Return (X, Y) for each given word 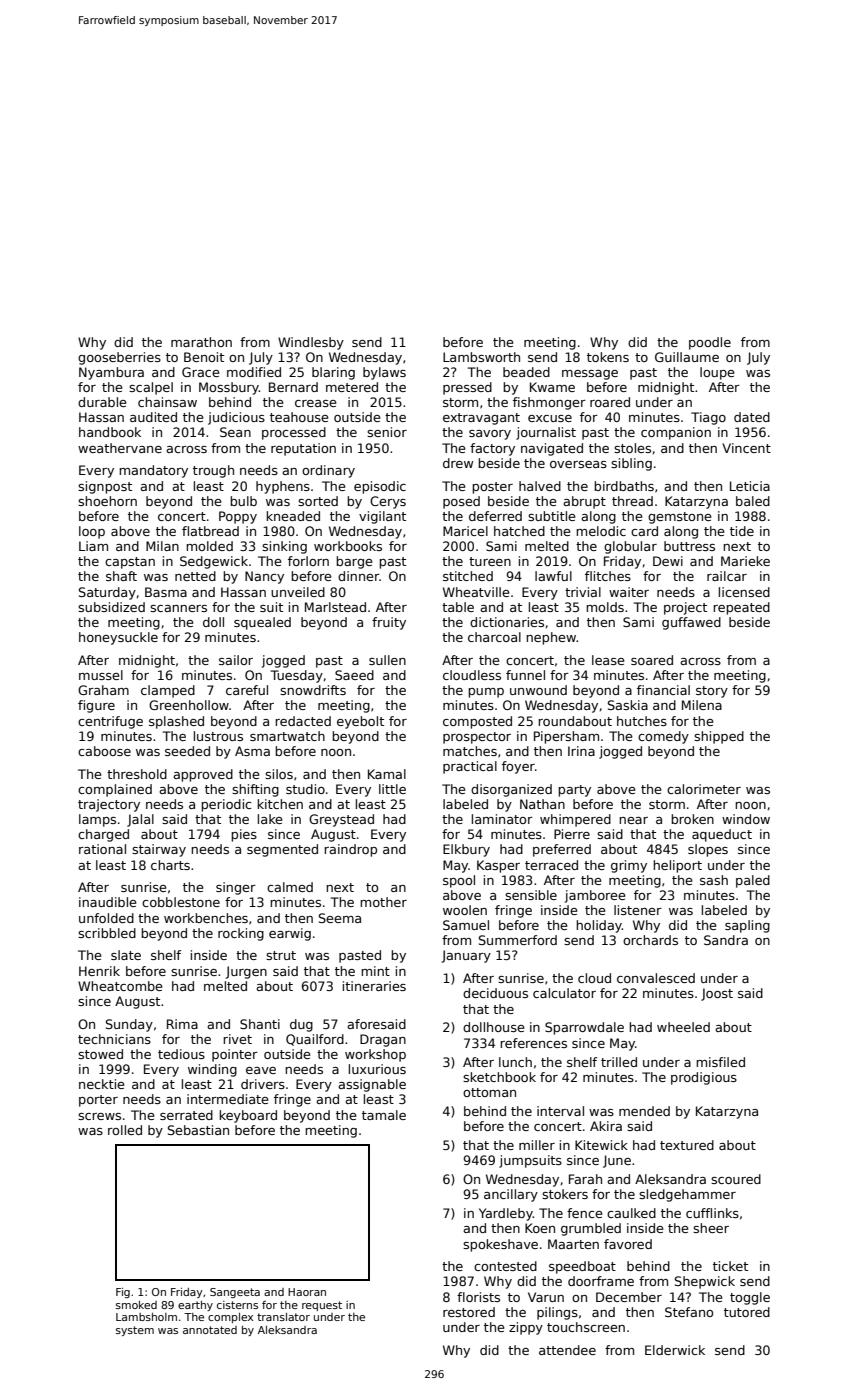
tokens (608, 357)
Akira (606, 1126)
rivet (237, 1039)
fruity (389, 623)
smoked (136, 1305)
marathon (201, 342)
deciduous (495, 993)
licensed (744, 592)
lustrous (218, 736)
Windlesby (311, 343)
